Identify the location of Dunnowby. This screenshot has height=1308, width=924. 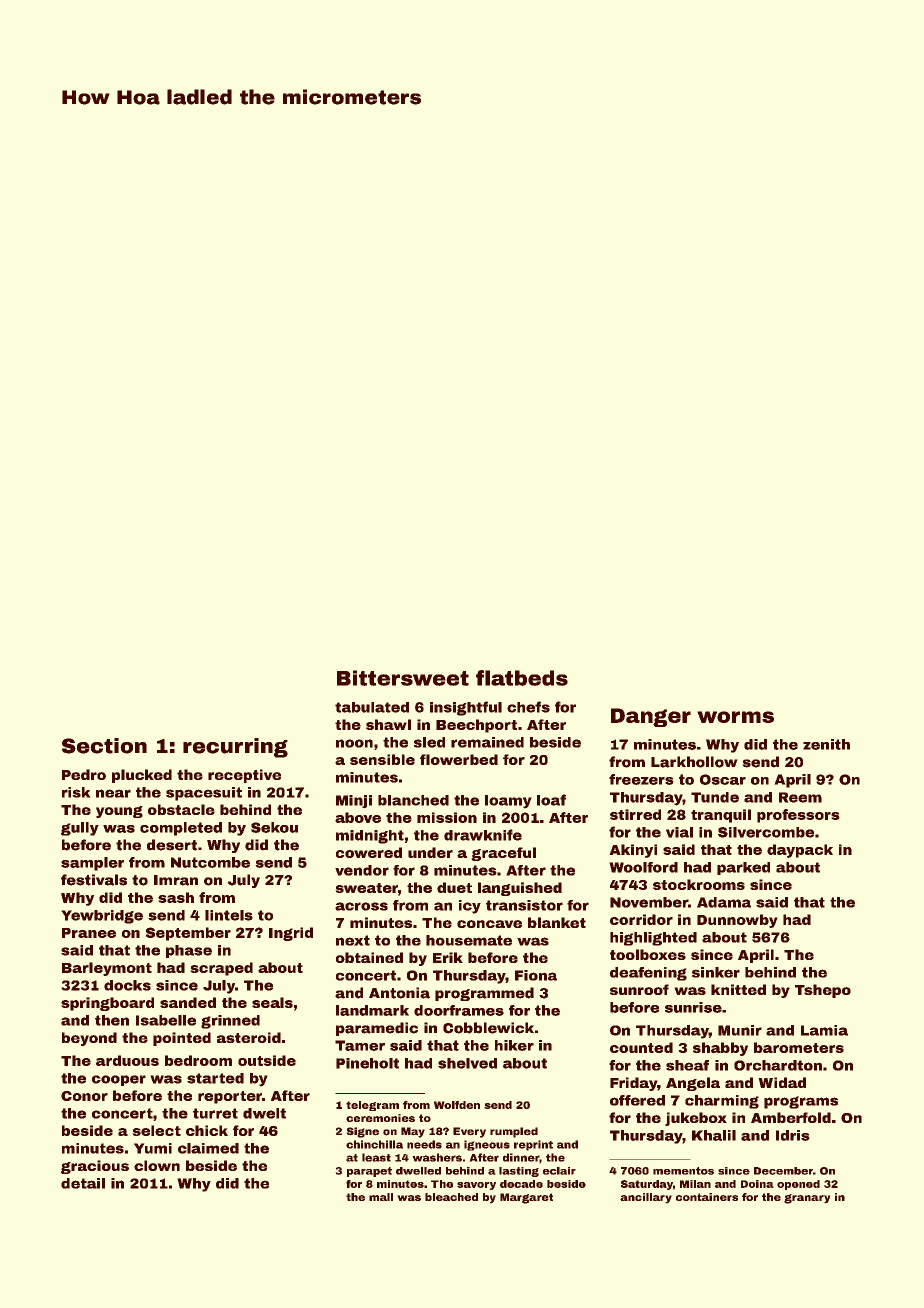
(737, 921).
